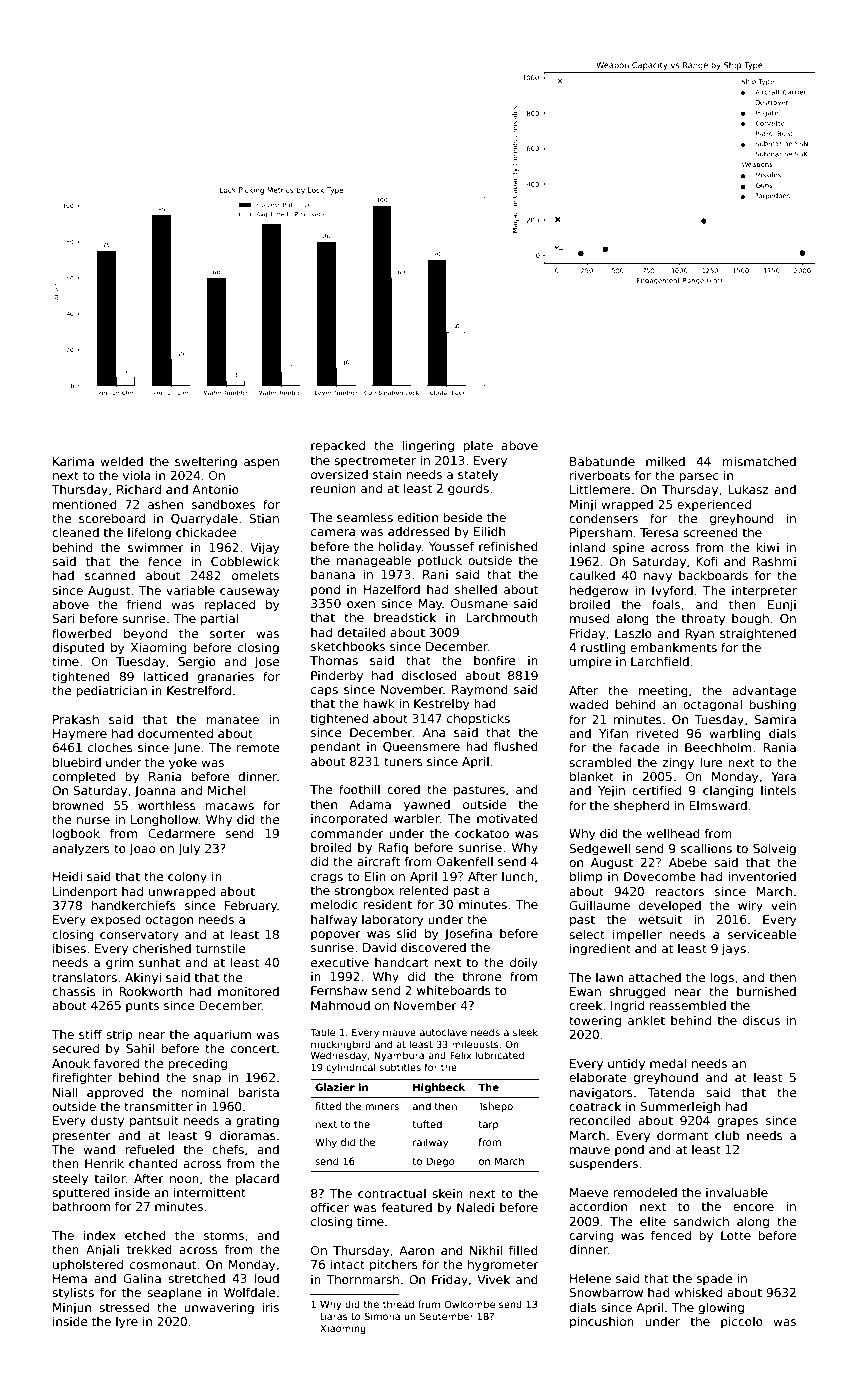 The image size is (849, 1400). Describe the element at coordinates (668, 1063) in the page. I see `medal` at that location.
